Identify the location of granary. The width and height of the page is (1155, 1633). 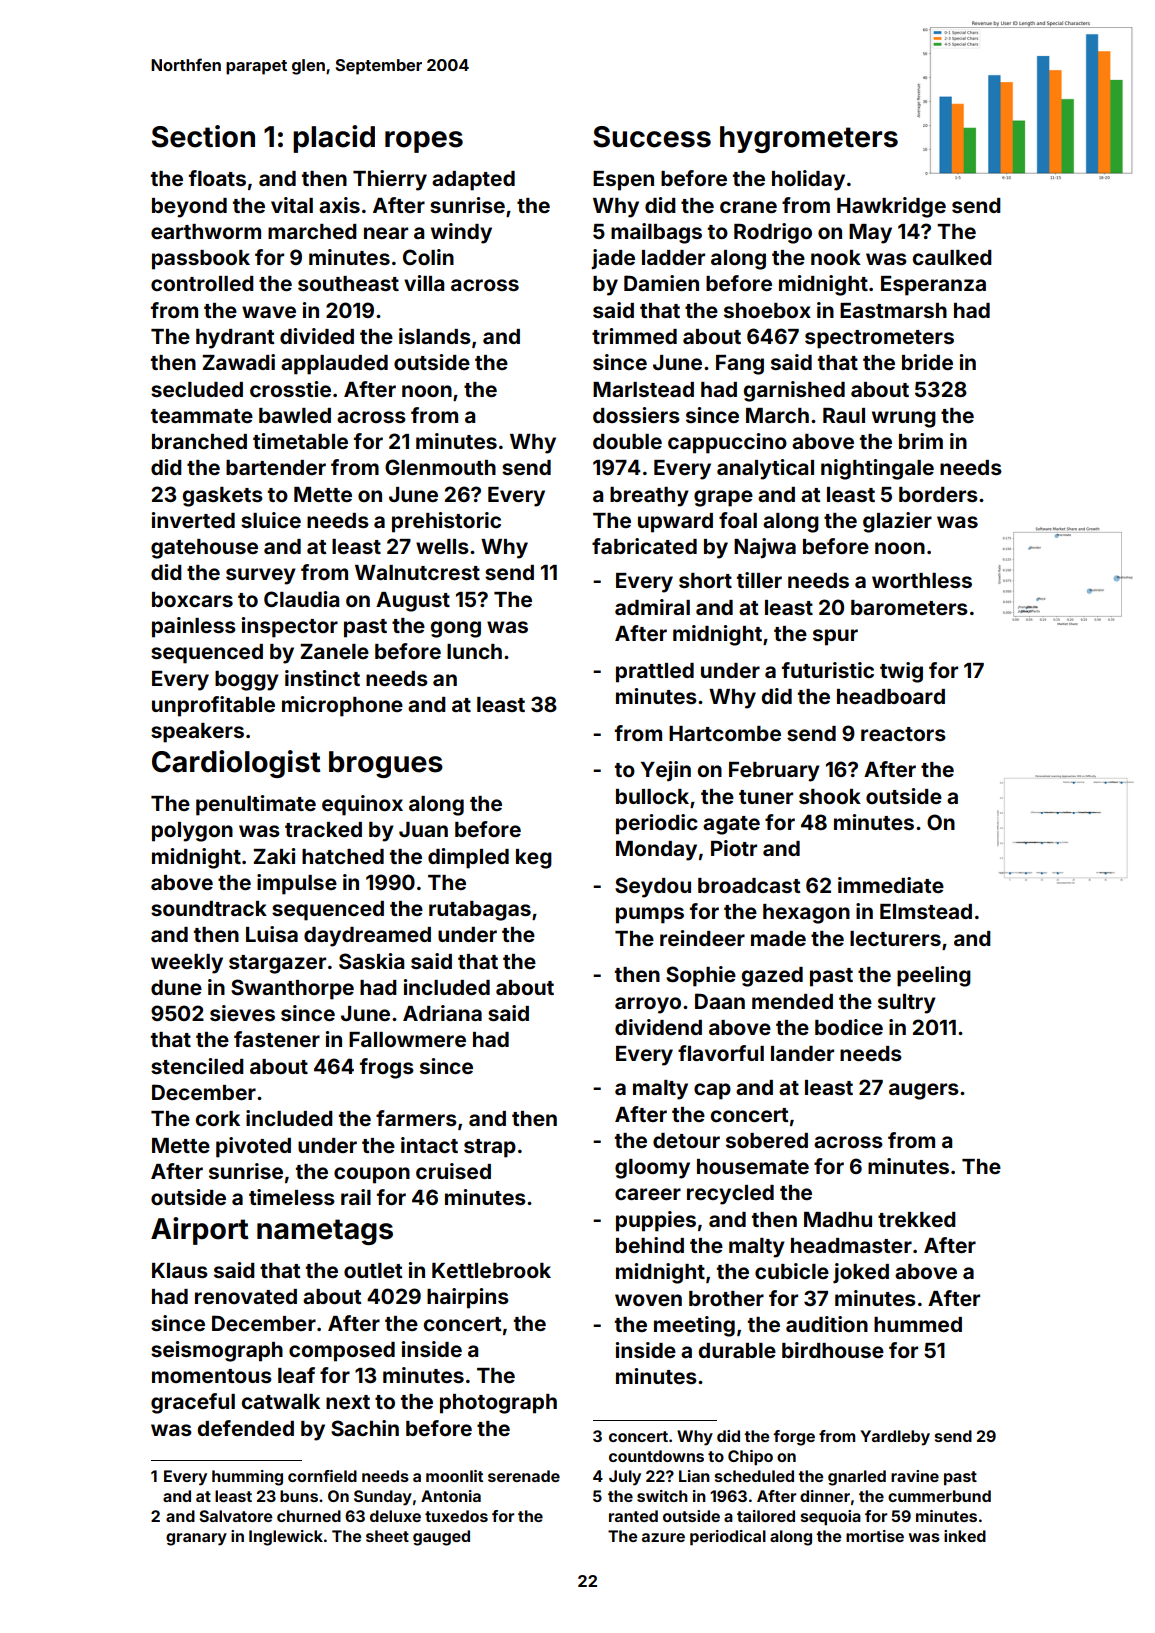
(196, 1539).
